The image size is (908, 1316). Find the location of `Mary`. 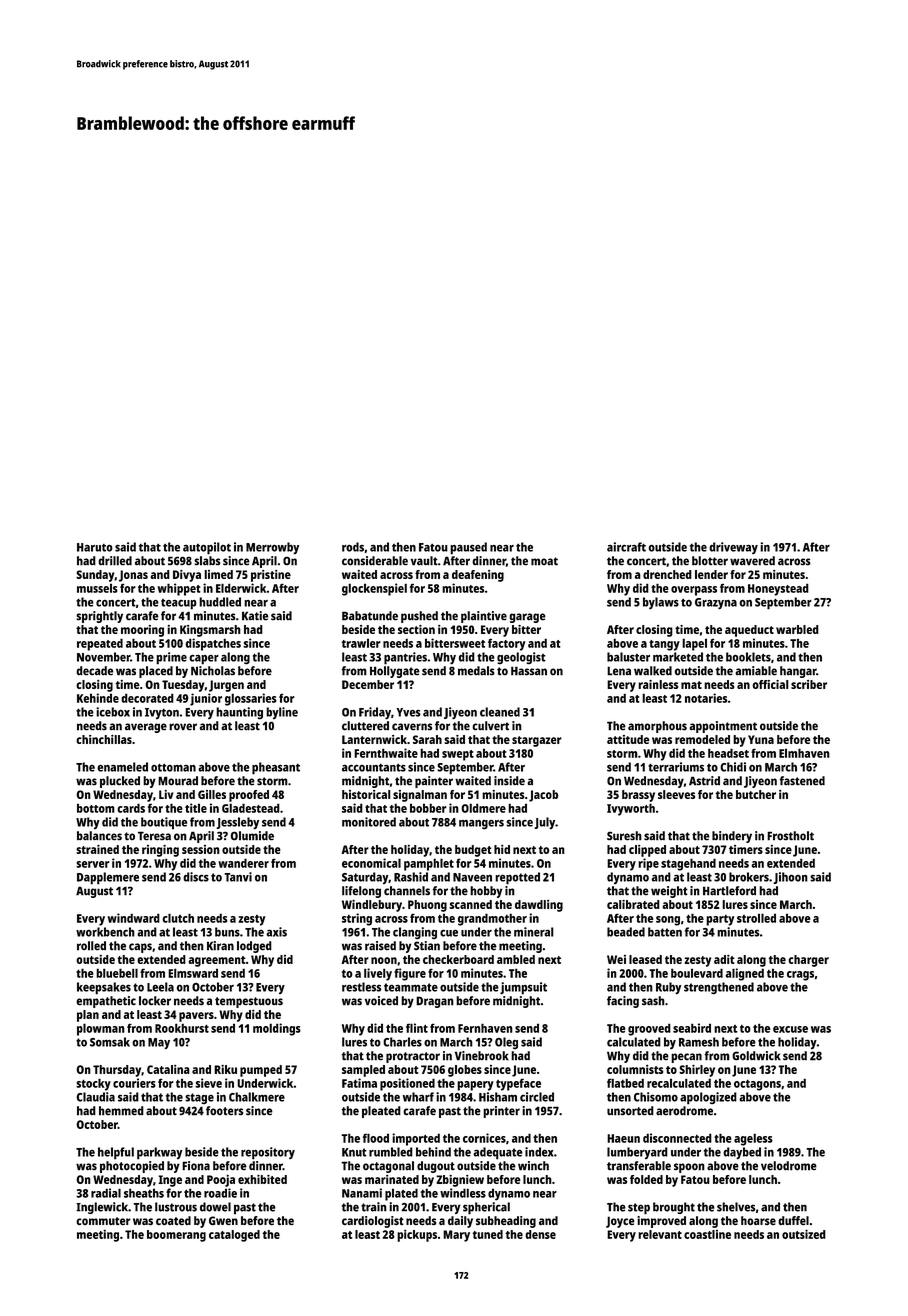

Mary is located at coordinates (456, 1236).
